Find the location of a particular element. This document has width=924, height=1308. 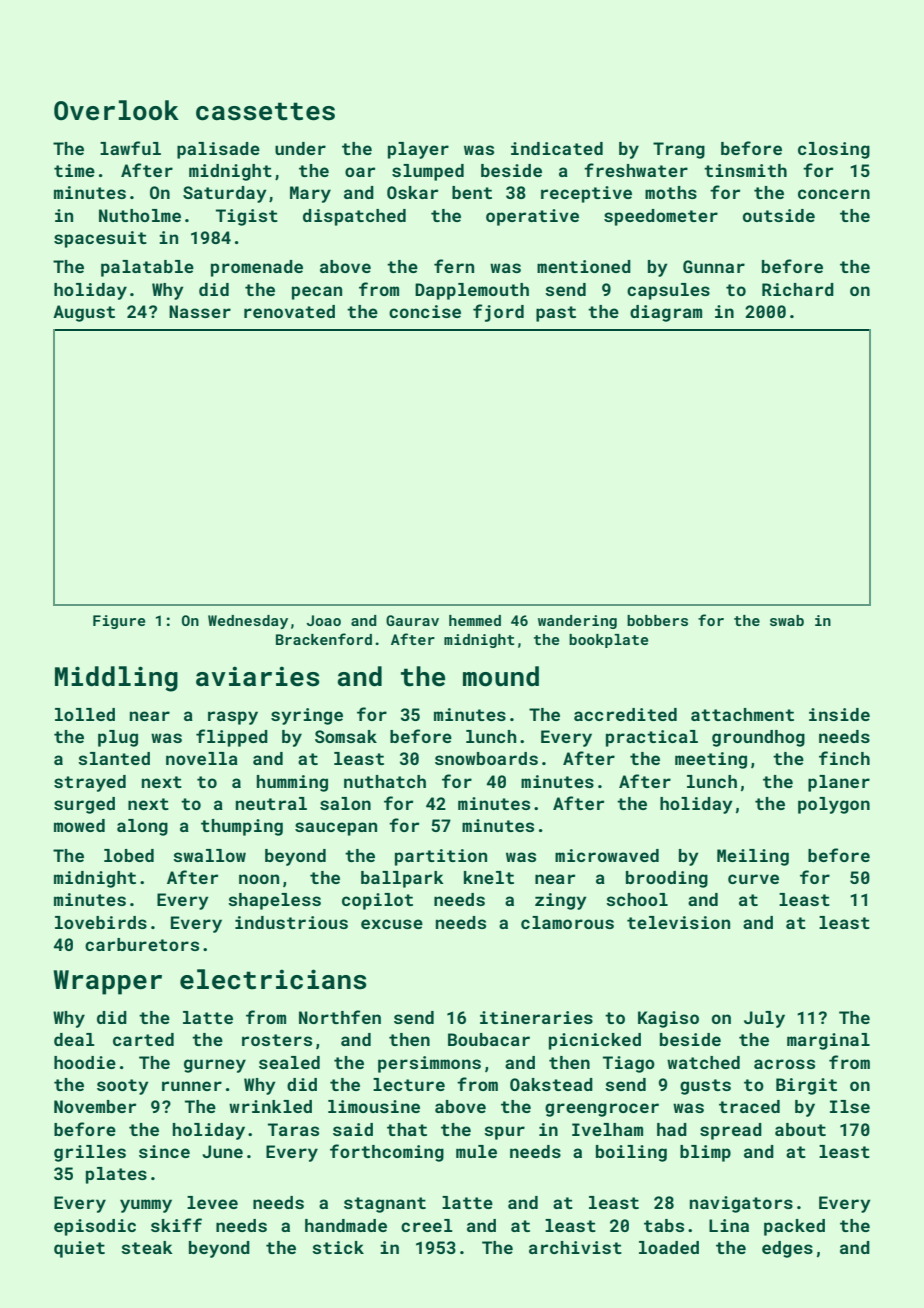

polygon is located at coordinates (834, 805).
